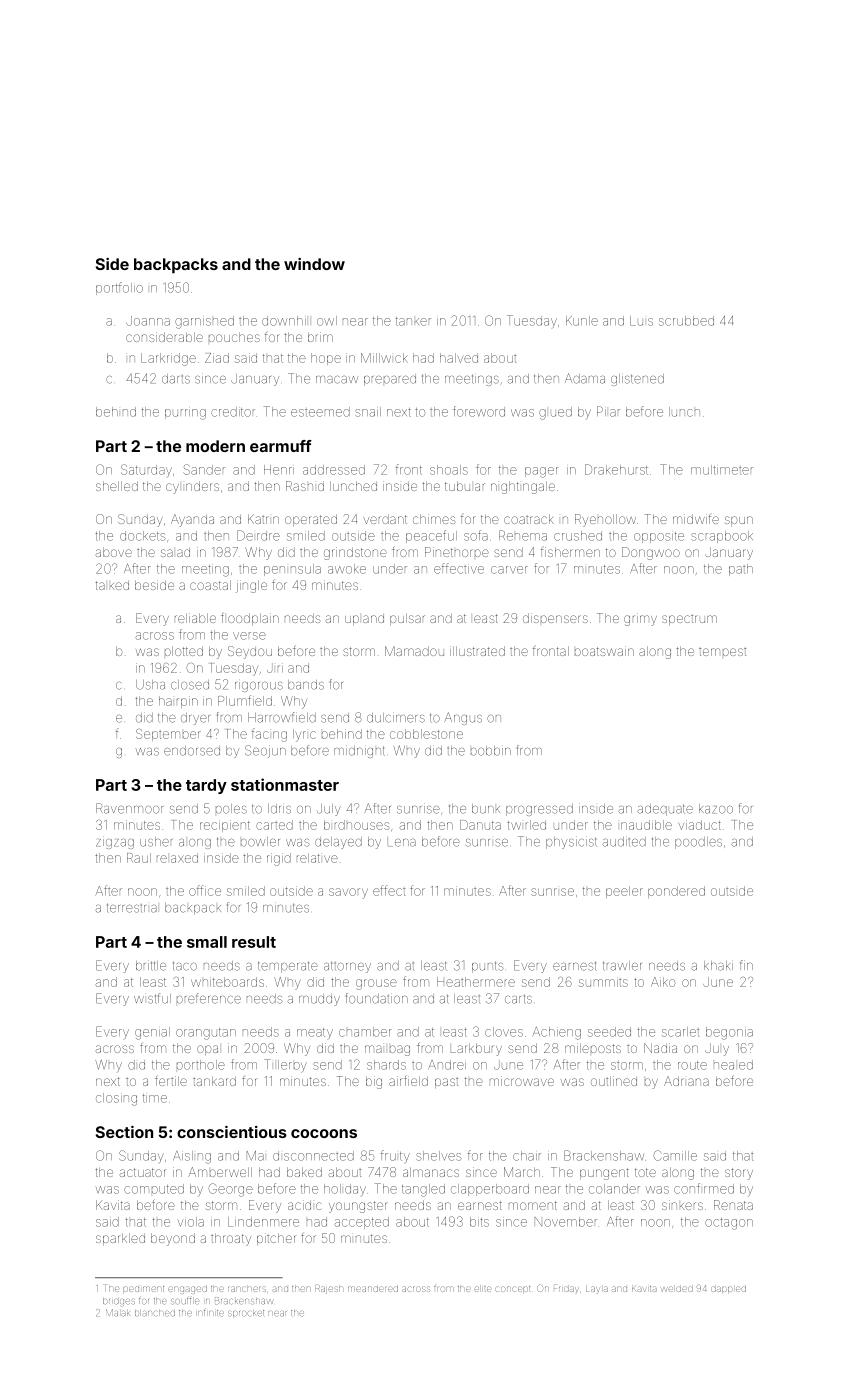  Describe the element at coordinates (348, 893) in the screenshot. I see `savory` at that location.
